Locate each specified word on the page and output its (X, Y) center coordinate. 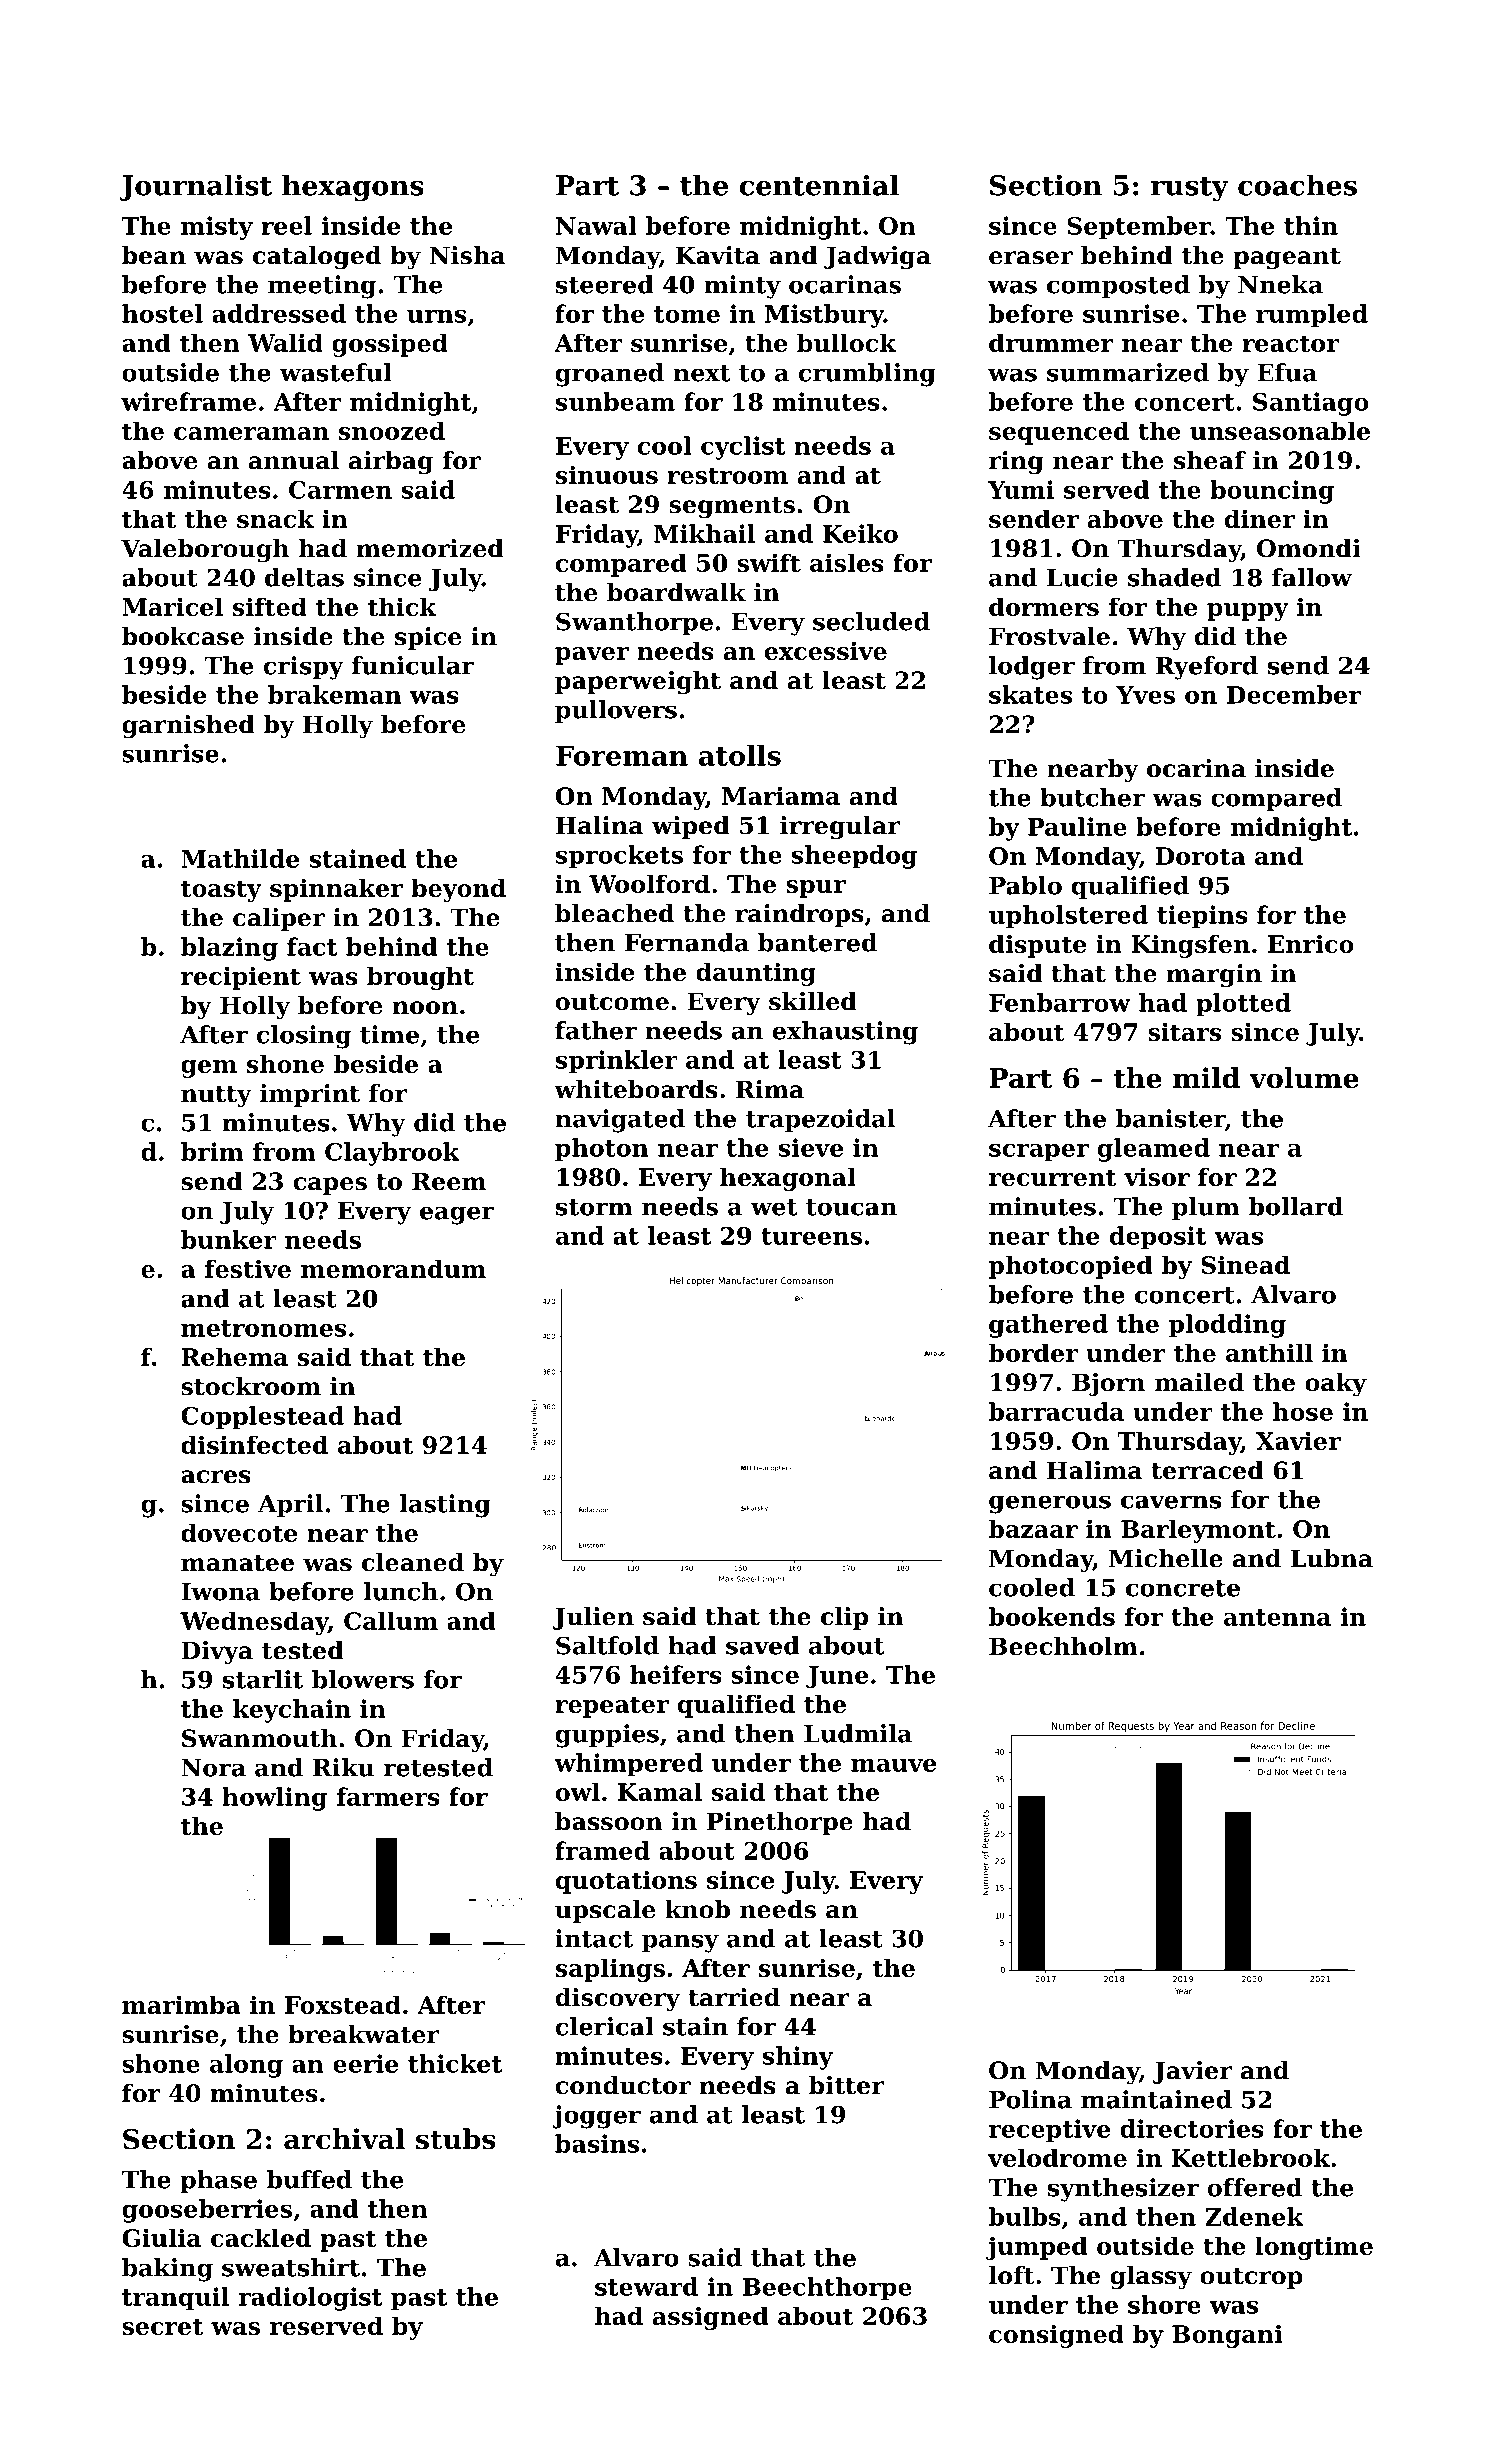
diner (1260, 518)
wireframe (188, 401)
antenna (1277, 1617)
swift (769, 562)
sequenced (1059, 433)
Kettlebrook (1250, 2157)
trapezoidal (820, 1120)
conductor (623, 2085)
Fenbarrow (1060, 1002)
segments (732, 508)
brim (212, 1151)
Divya (217, 1653)
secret (162, 2326)
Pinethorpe (780, 1823)
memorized (430, 548)
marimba (181, 2004)
